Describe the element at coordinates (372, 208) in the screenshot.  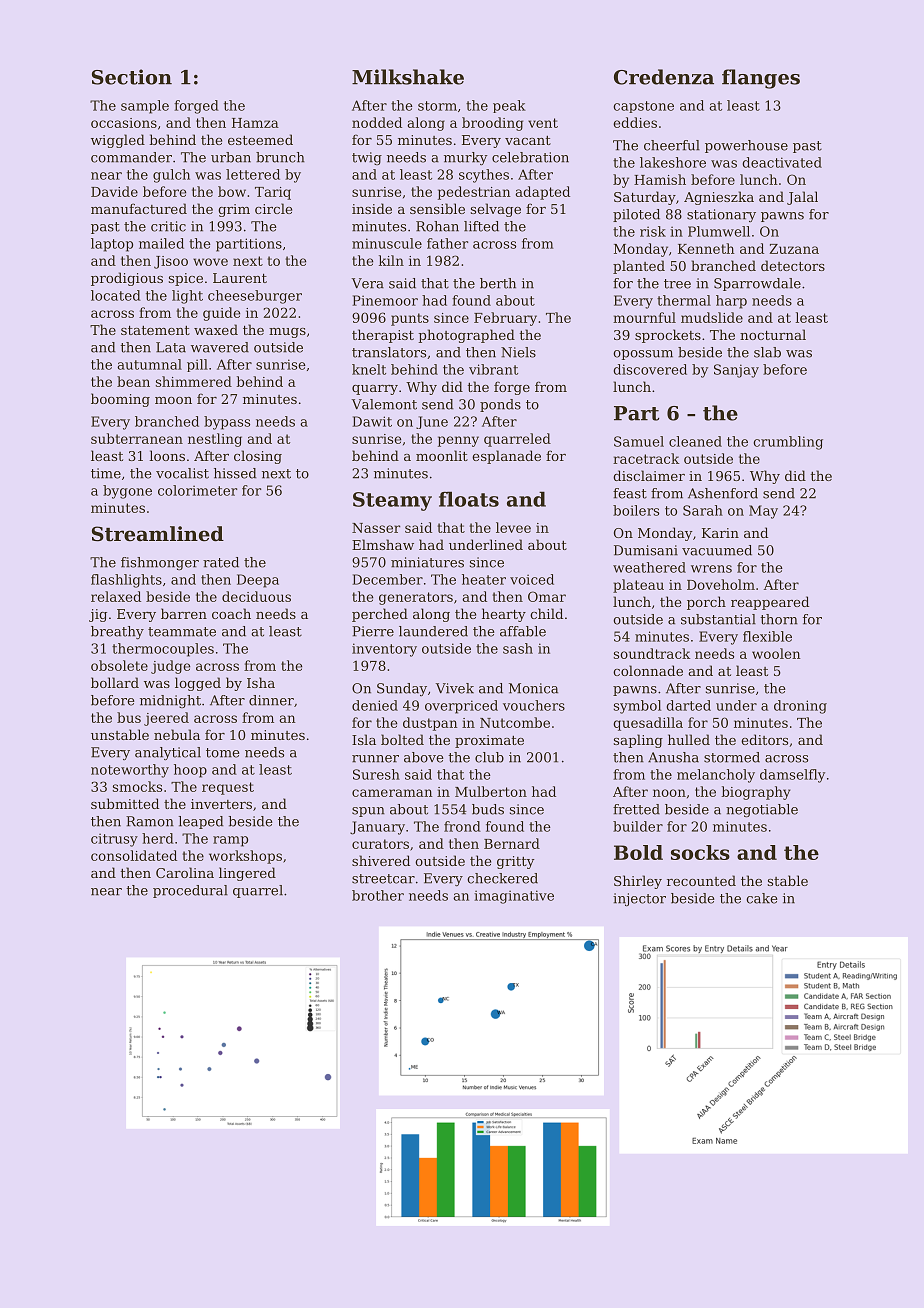
I see `inside` at that location.
